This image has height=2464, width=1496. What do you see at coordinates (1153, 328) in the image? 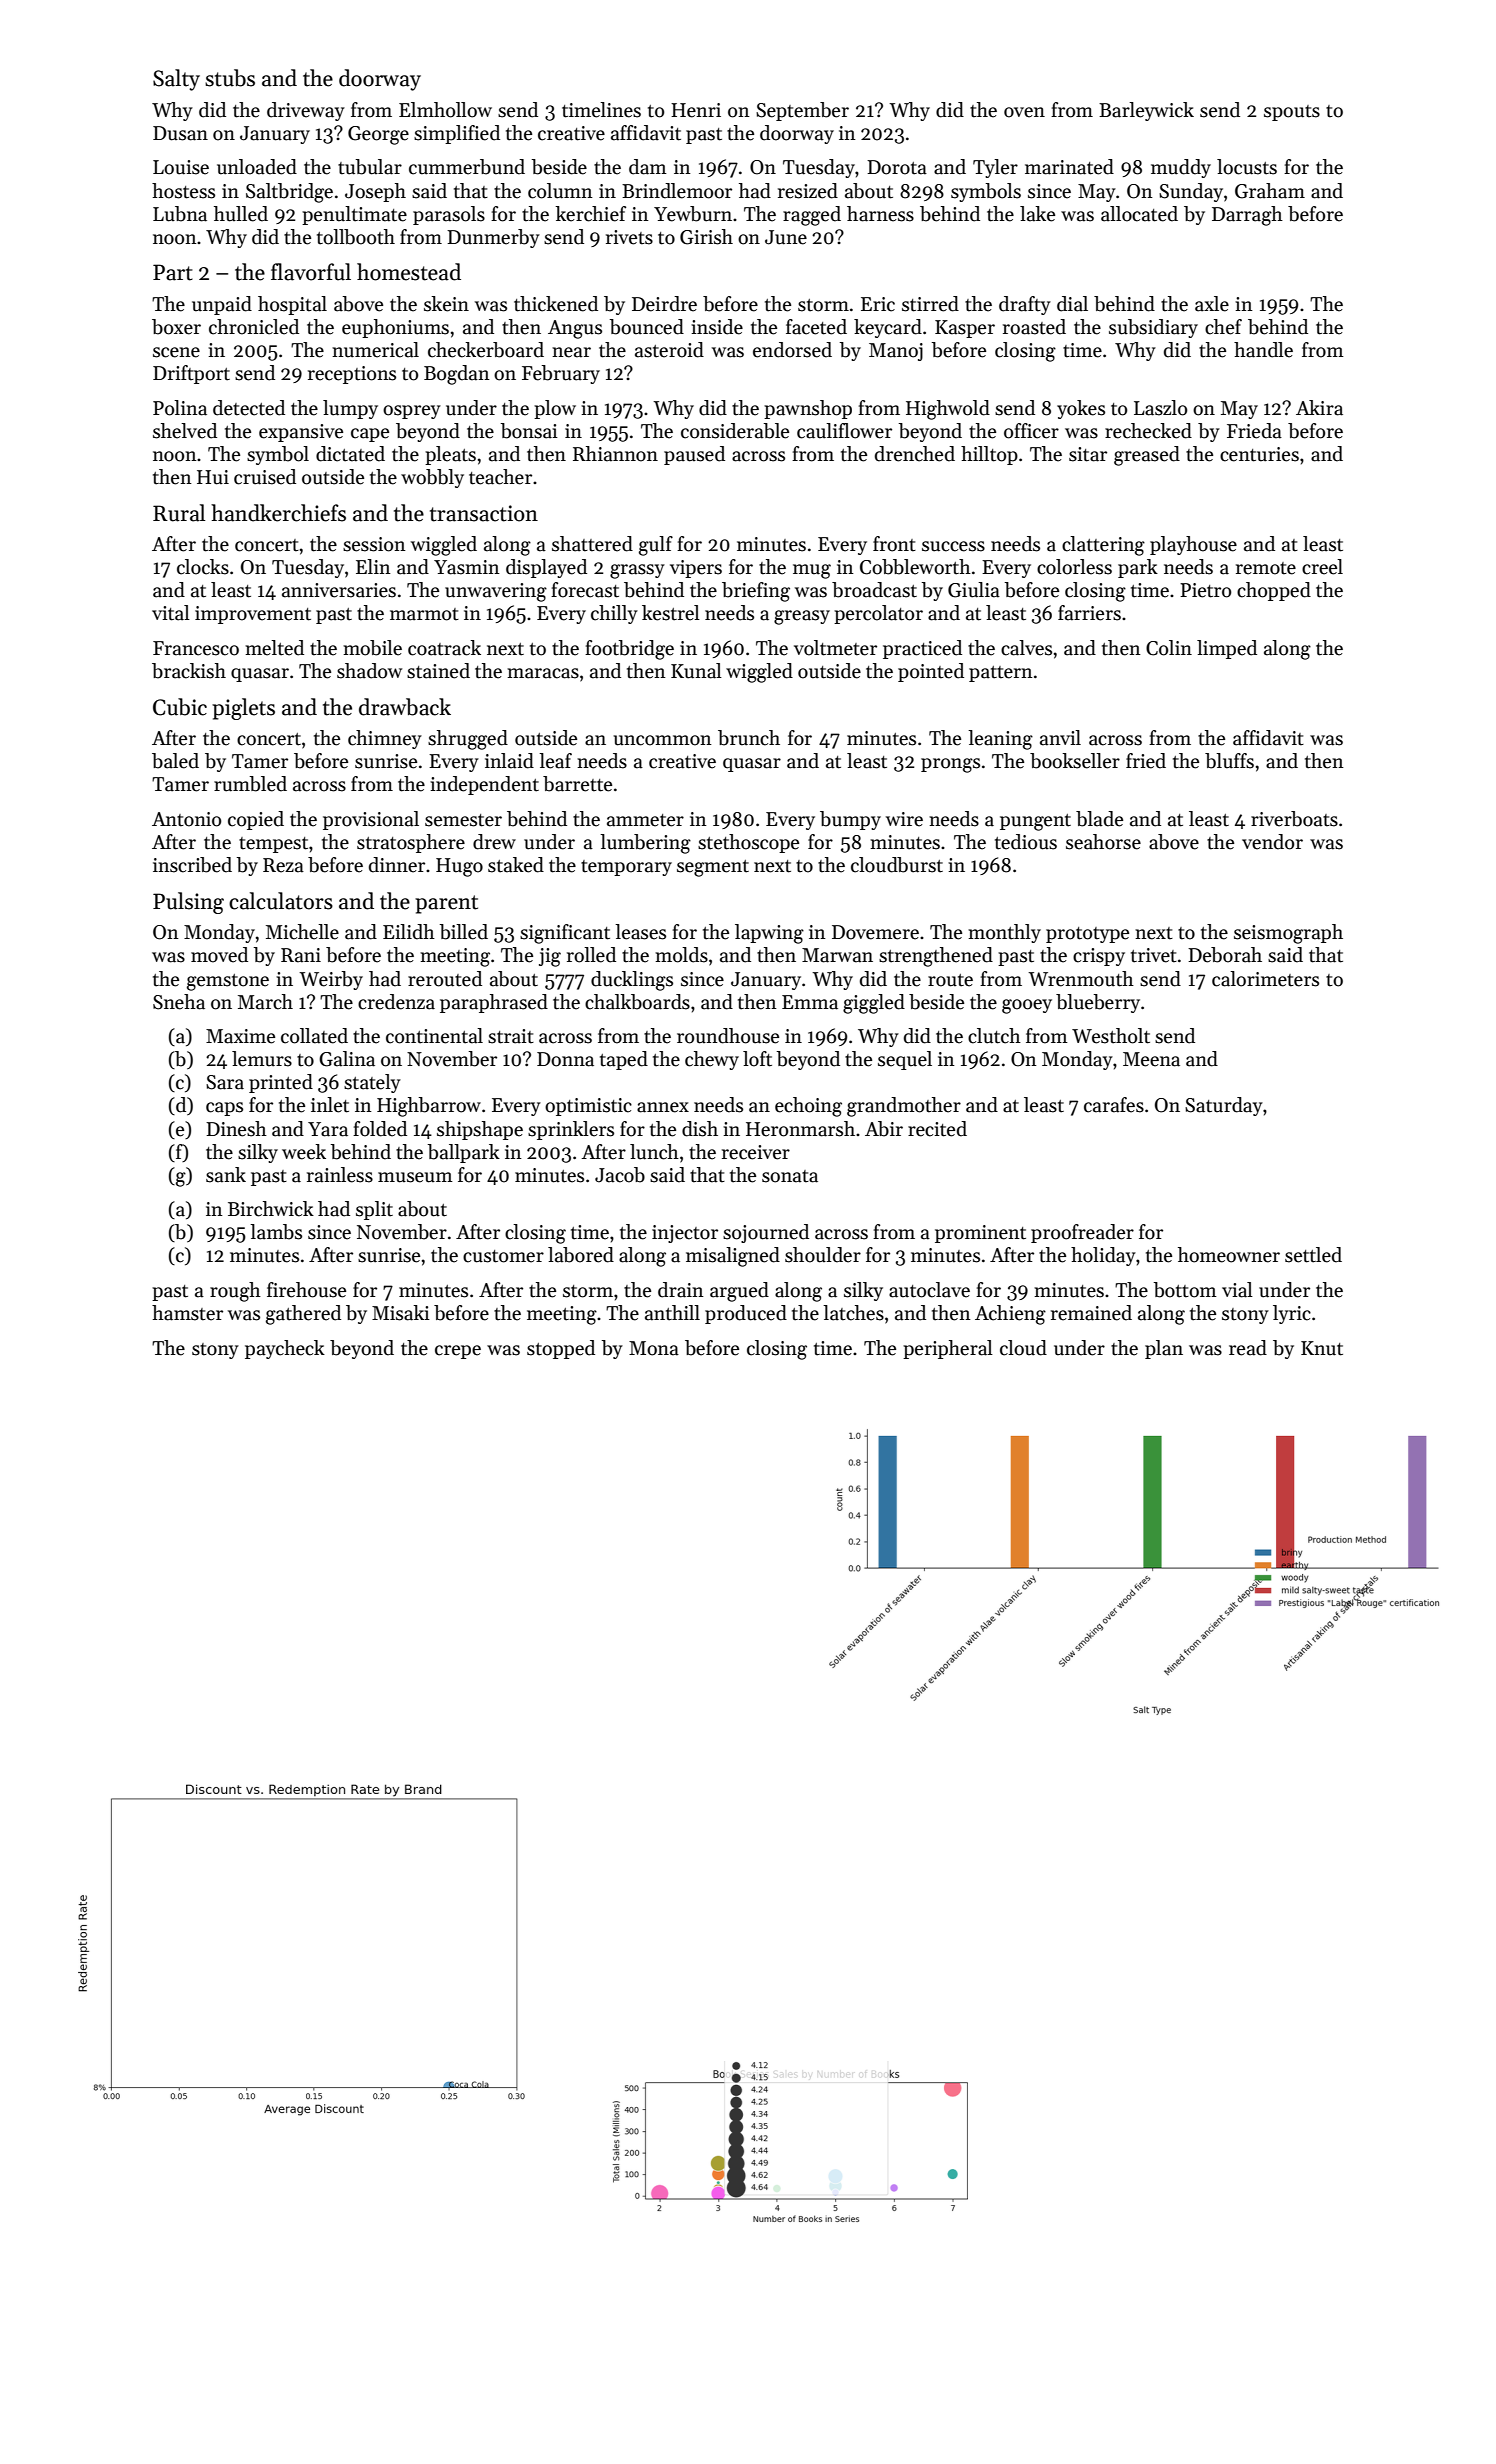
I see `subsidiary` at bounding box center [1153, 328].
